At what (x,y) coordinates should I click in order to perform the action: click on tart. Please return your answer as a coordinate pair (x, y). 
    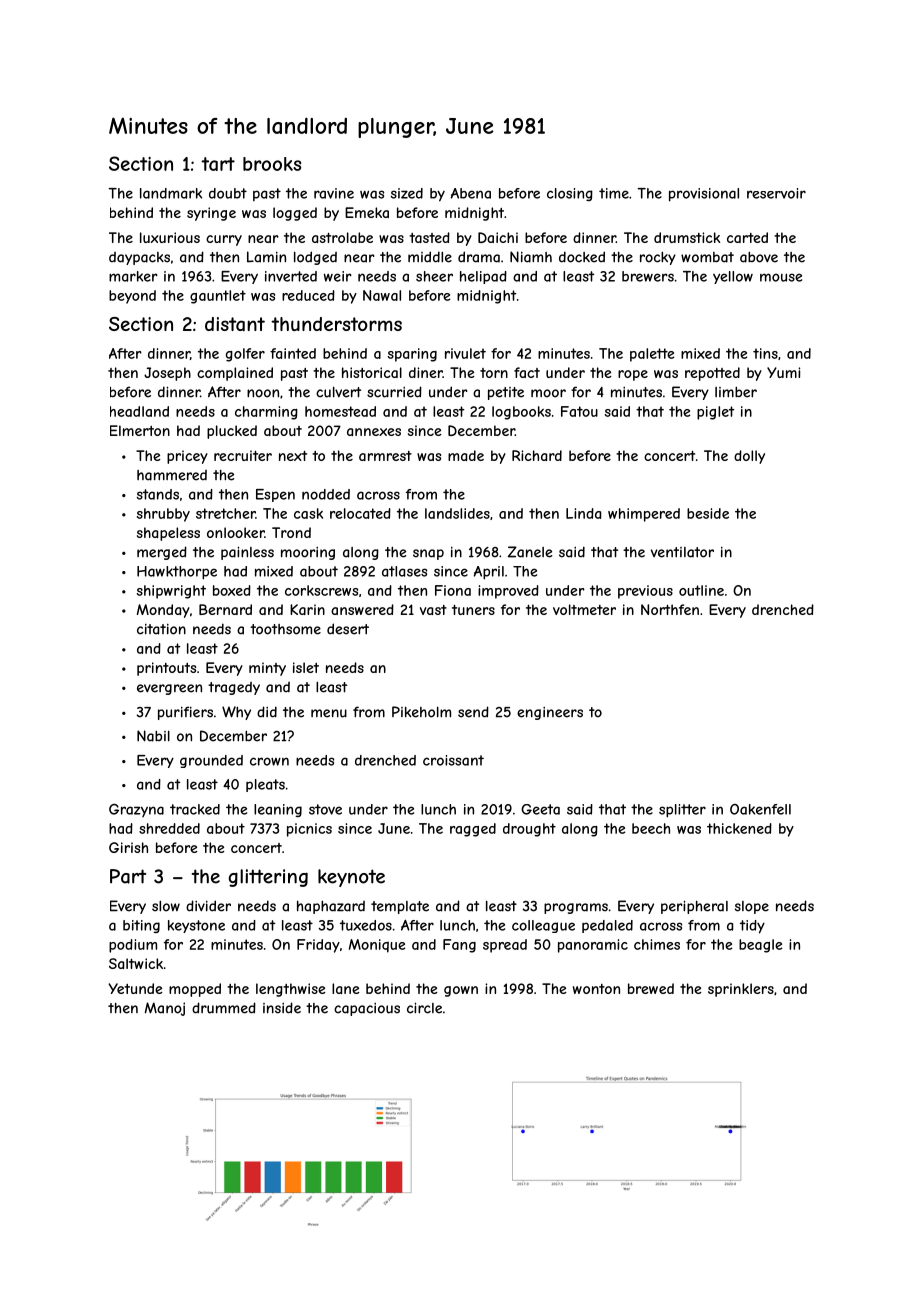
    Looking at the image, I should click on (218, 164).
